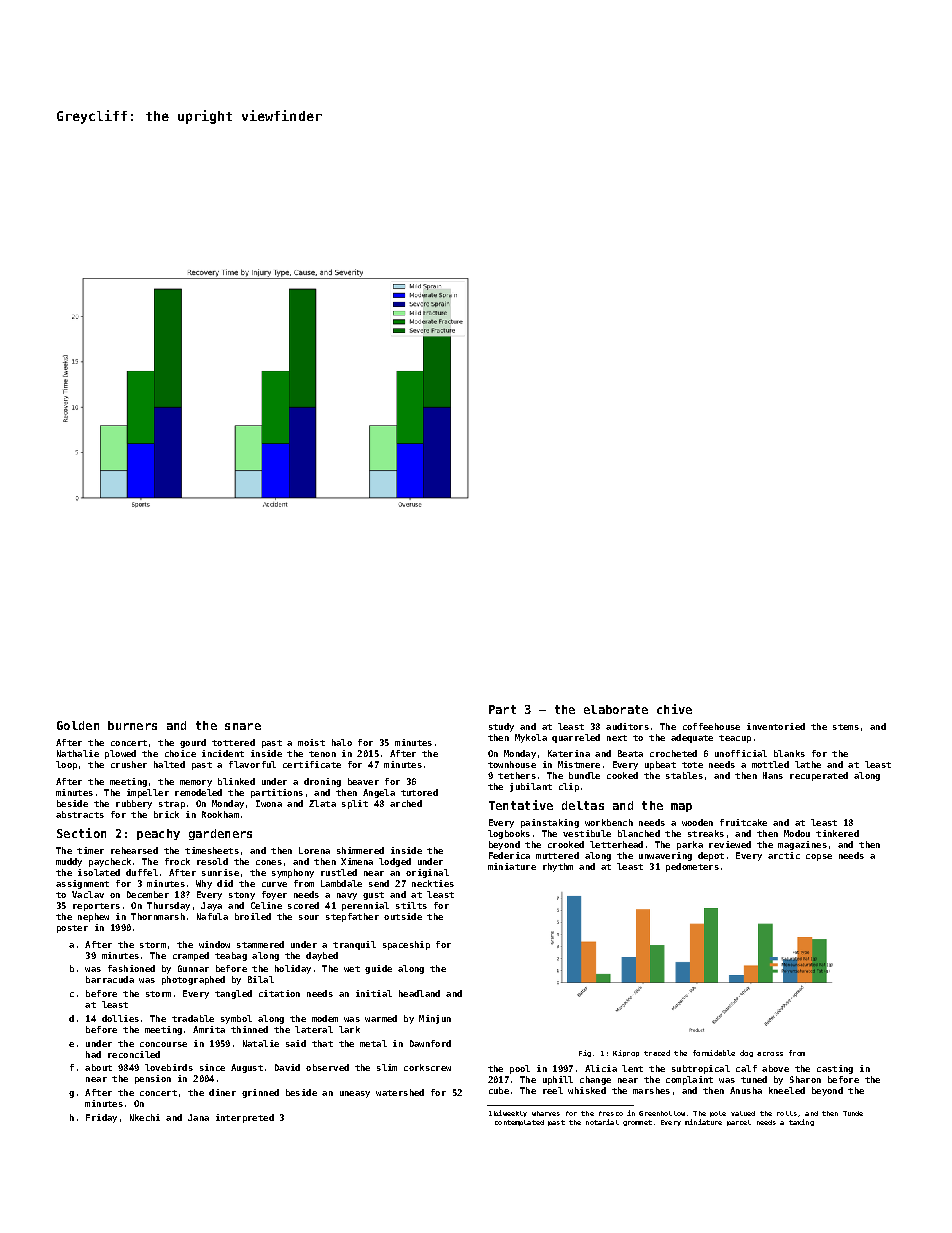  What do you see at coordinates (569, 753) in the screenshot?
I see `Katerina` at bounding box center [569, 753].
